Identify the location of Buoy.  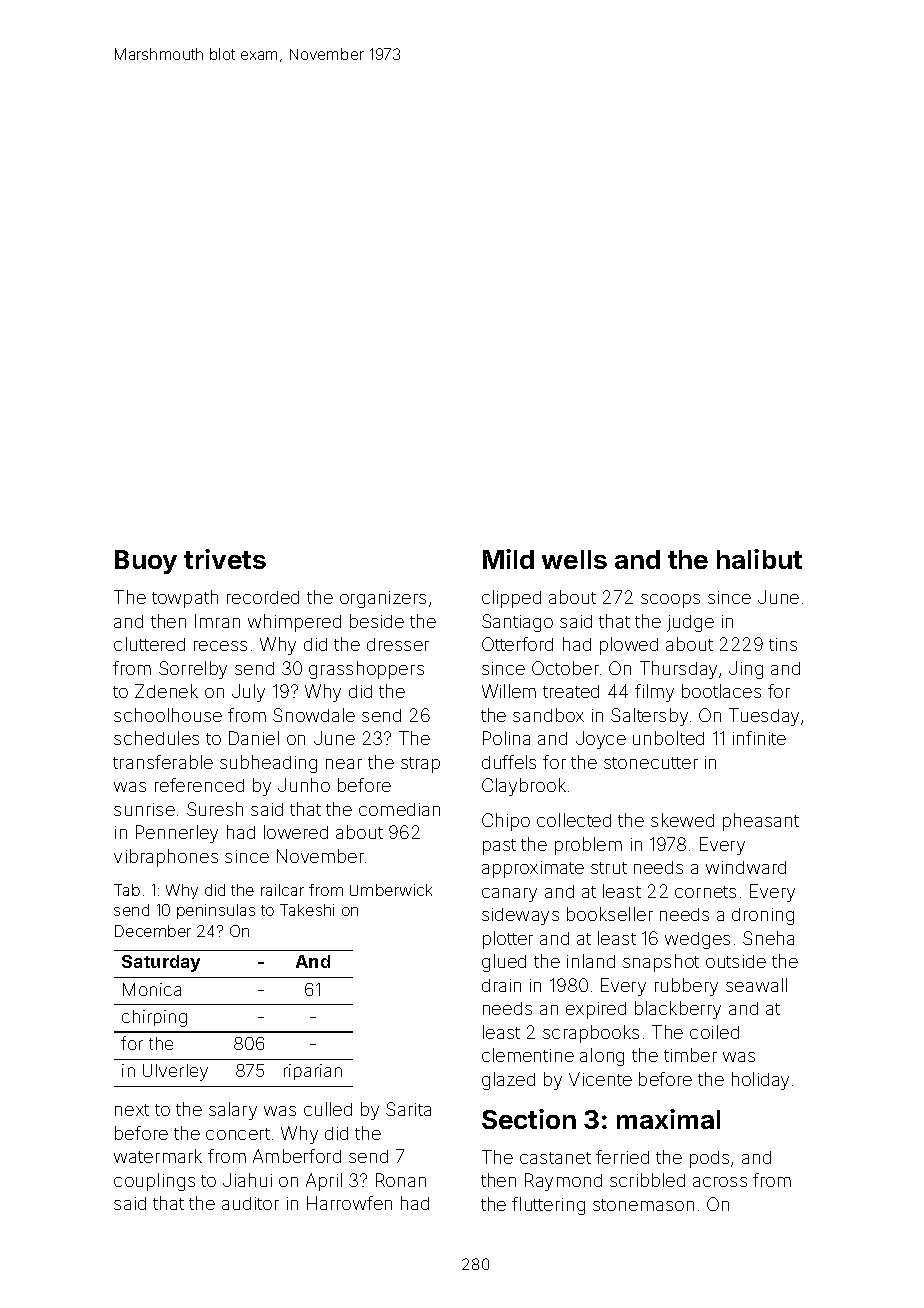
(146, 562).
